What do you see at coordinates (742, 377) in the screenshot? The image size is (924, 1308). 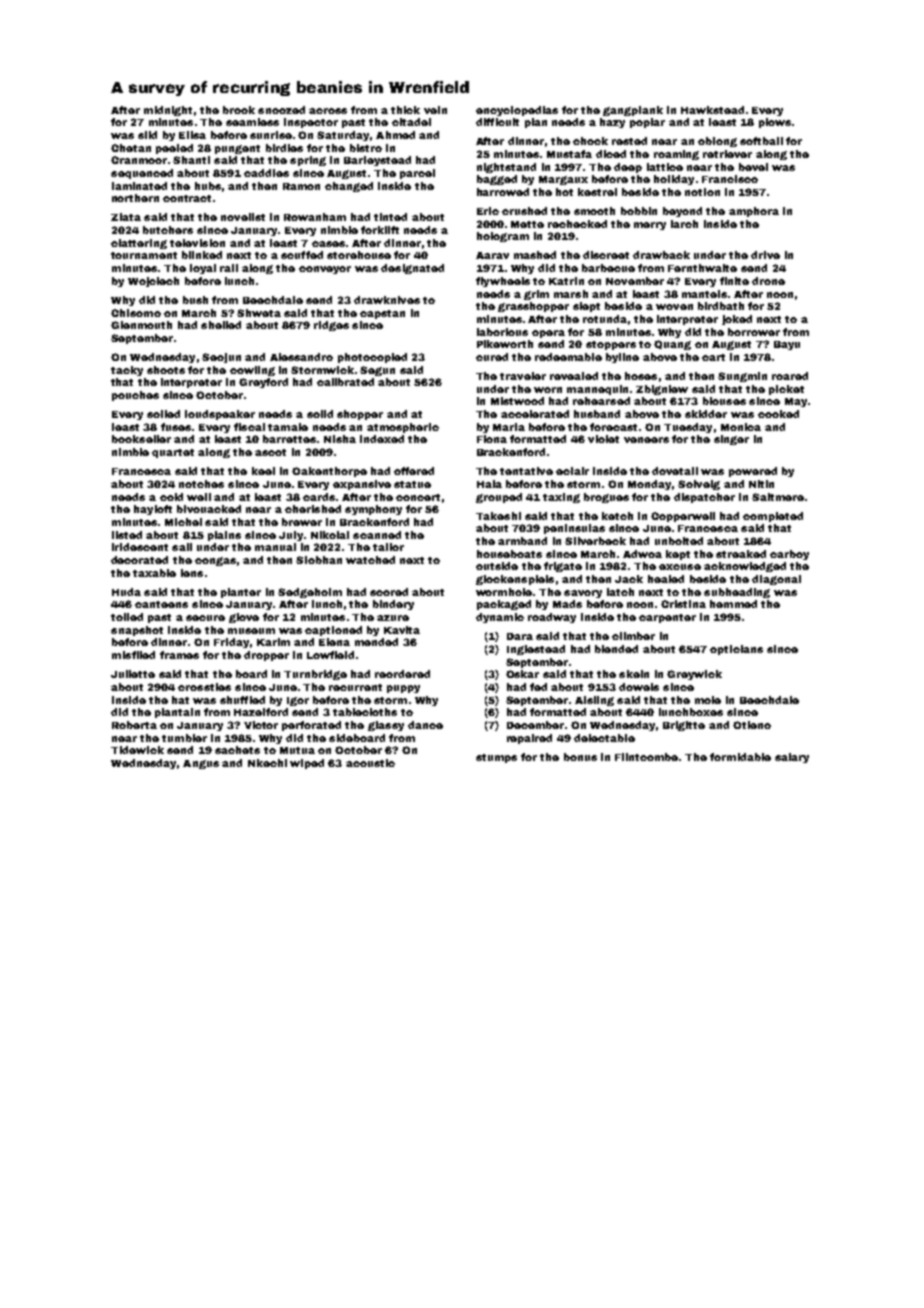 I see `Sungmin` at bounding box center [742, 377].
